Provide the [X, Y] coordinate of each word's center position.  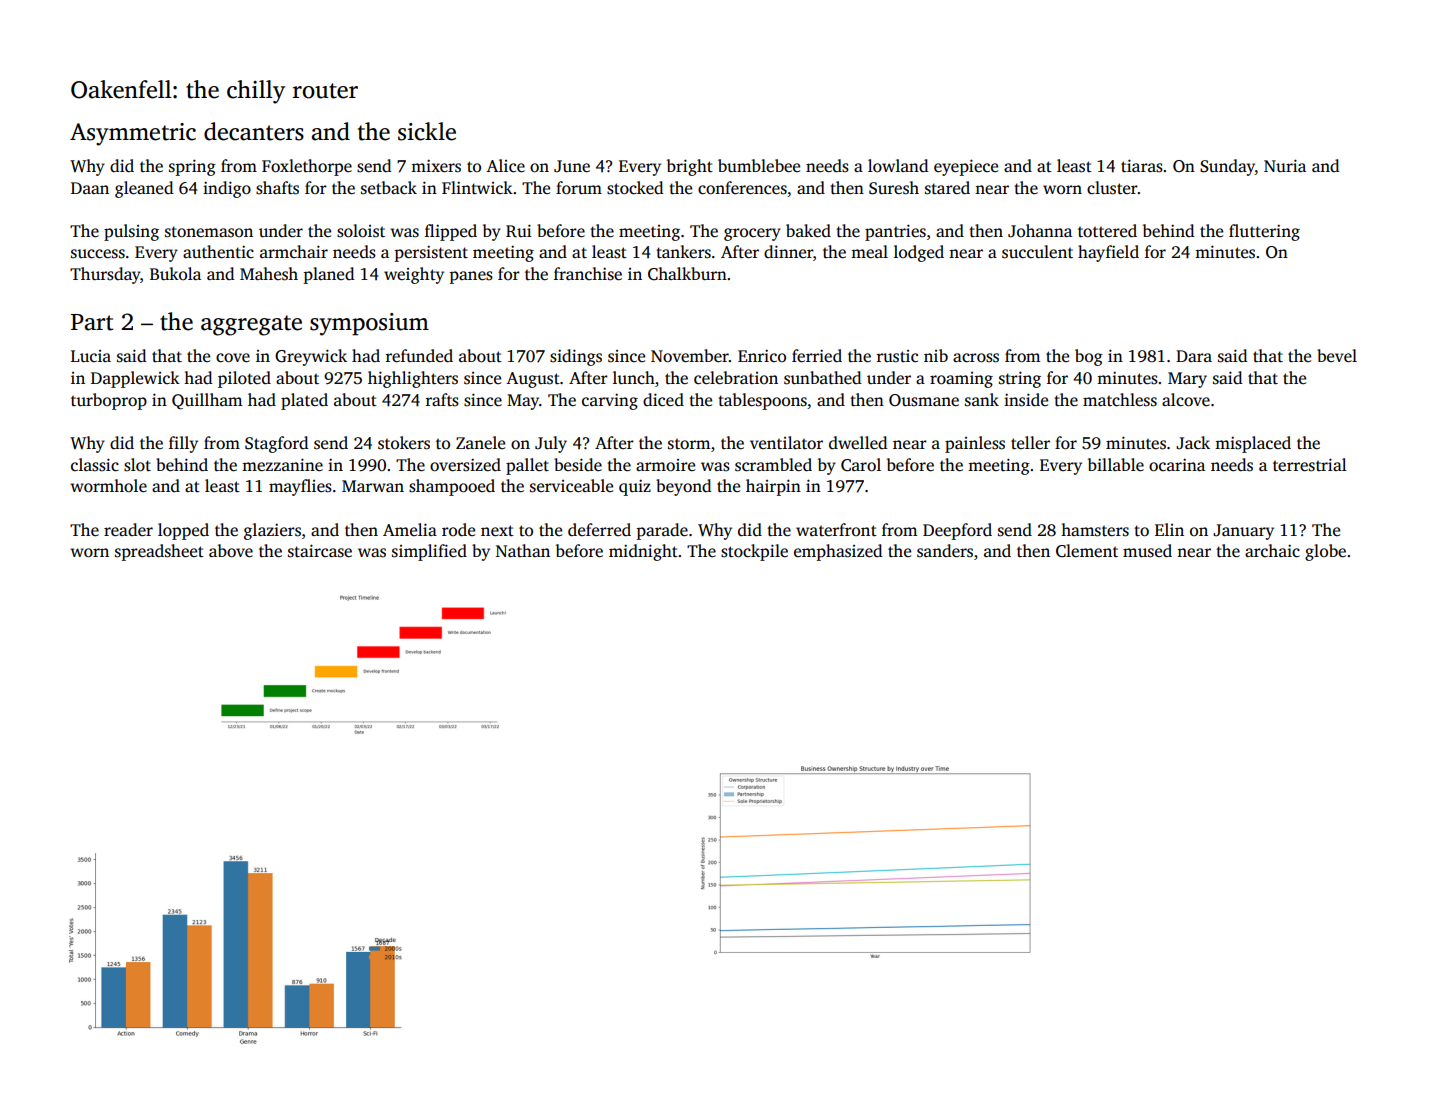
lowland [898, 166]
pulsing [131, 232]
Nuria [1285, 165]
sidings [576, 357]
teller [1030, 443]
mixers [436, 166]
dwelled [858, 443]
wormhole [108, 486]
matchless [1120, 400]
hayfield [1108, 253]
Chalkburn [687, 274]
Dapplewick [135, 379]
